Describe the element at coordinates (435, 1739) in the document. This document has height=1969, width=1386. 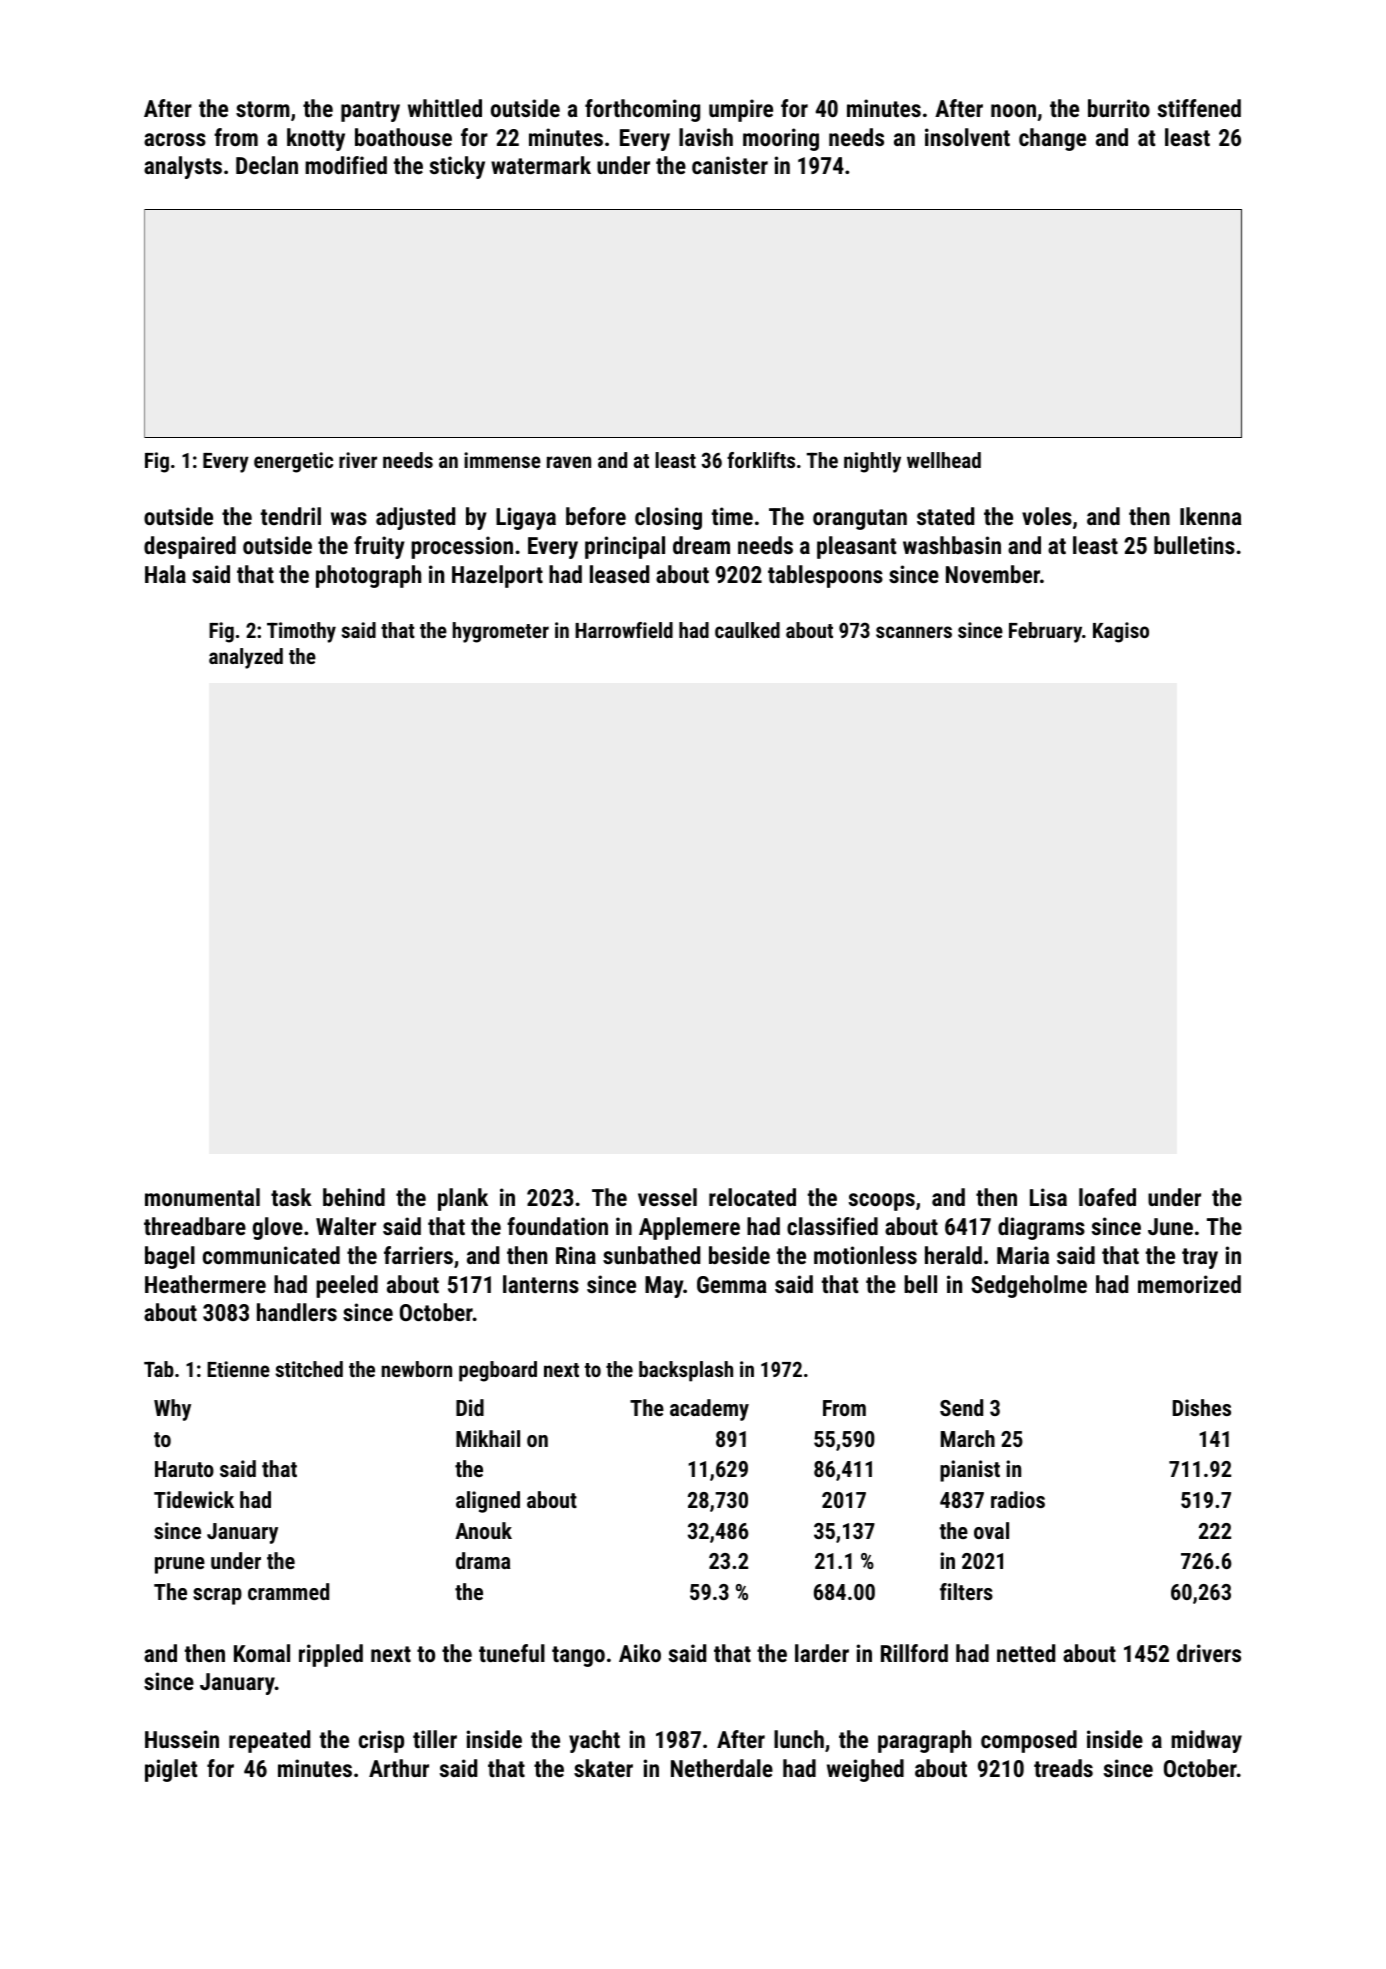
I see `tiller` at that location.
